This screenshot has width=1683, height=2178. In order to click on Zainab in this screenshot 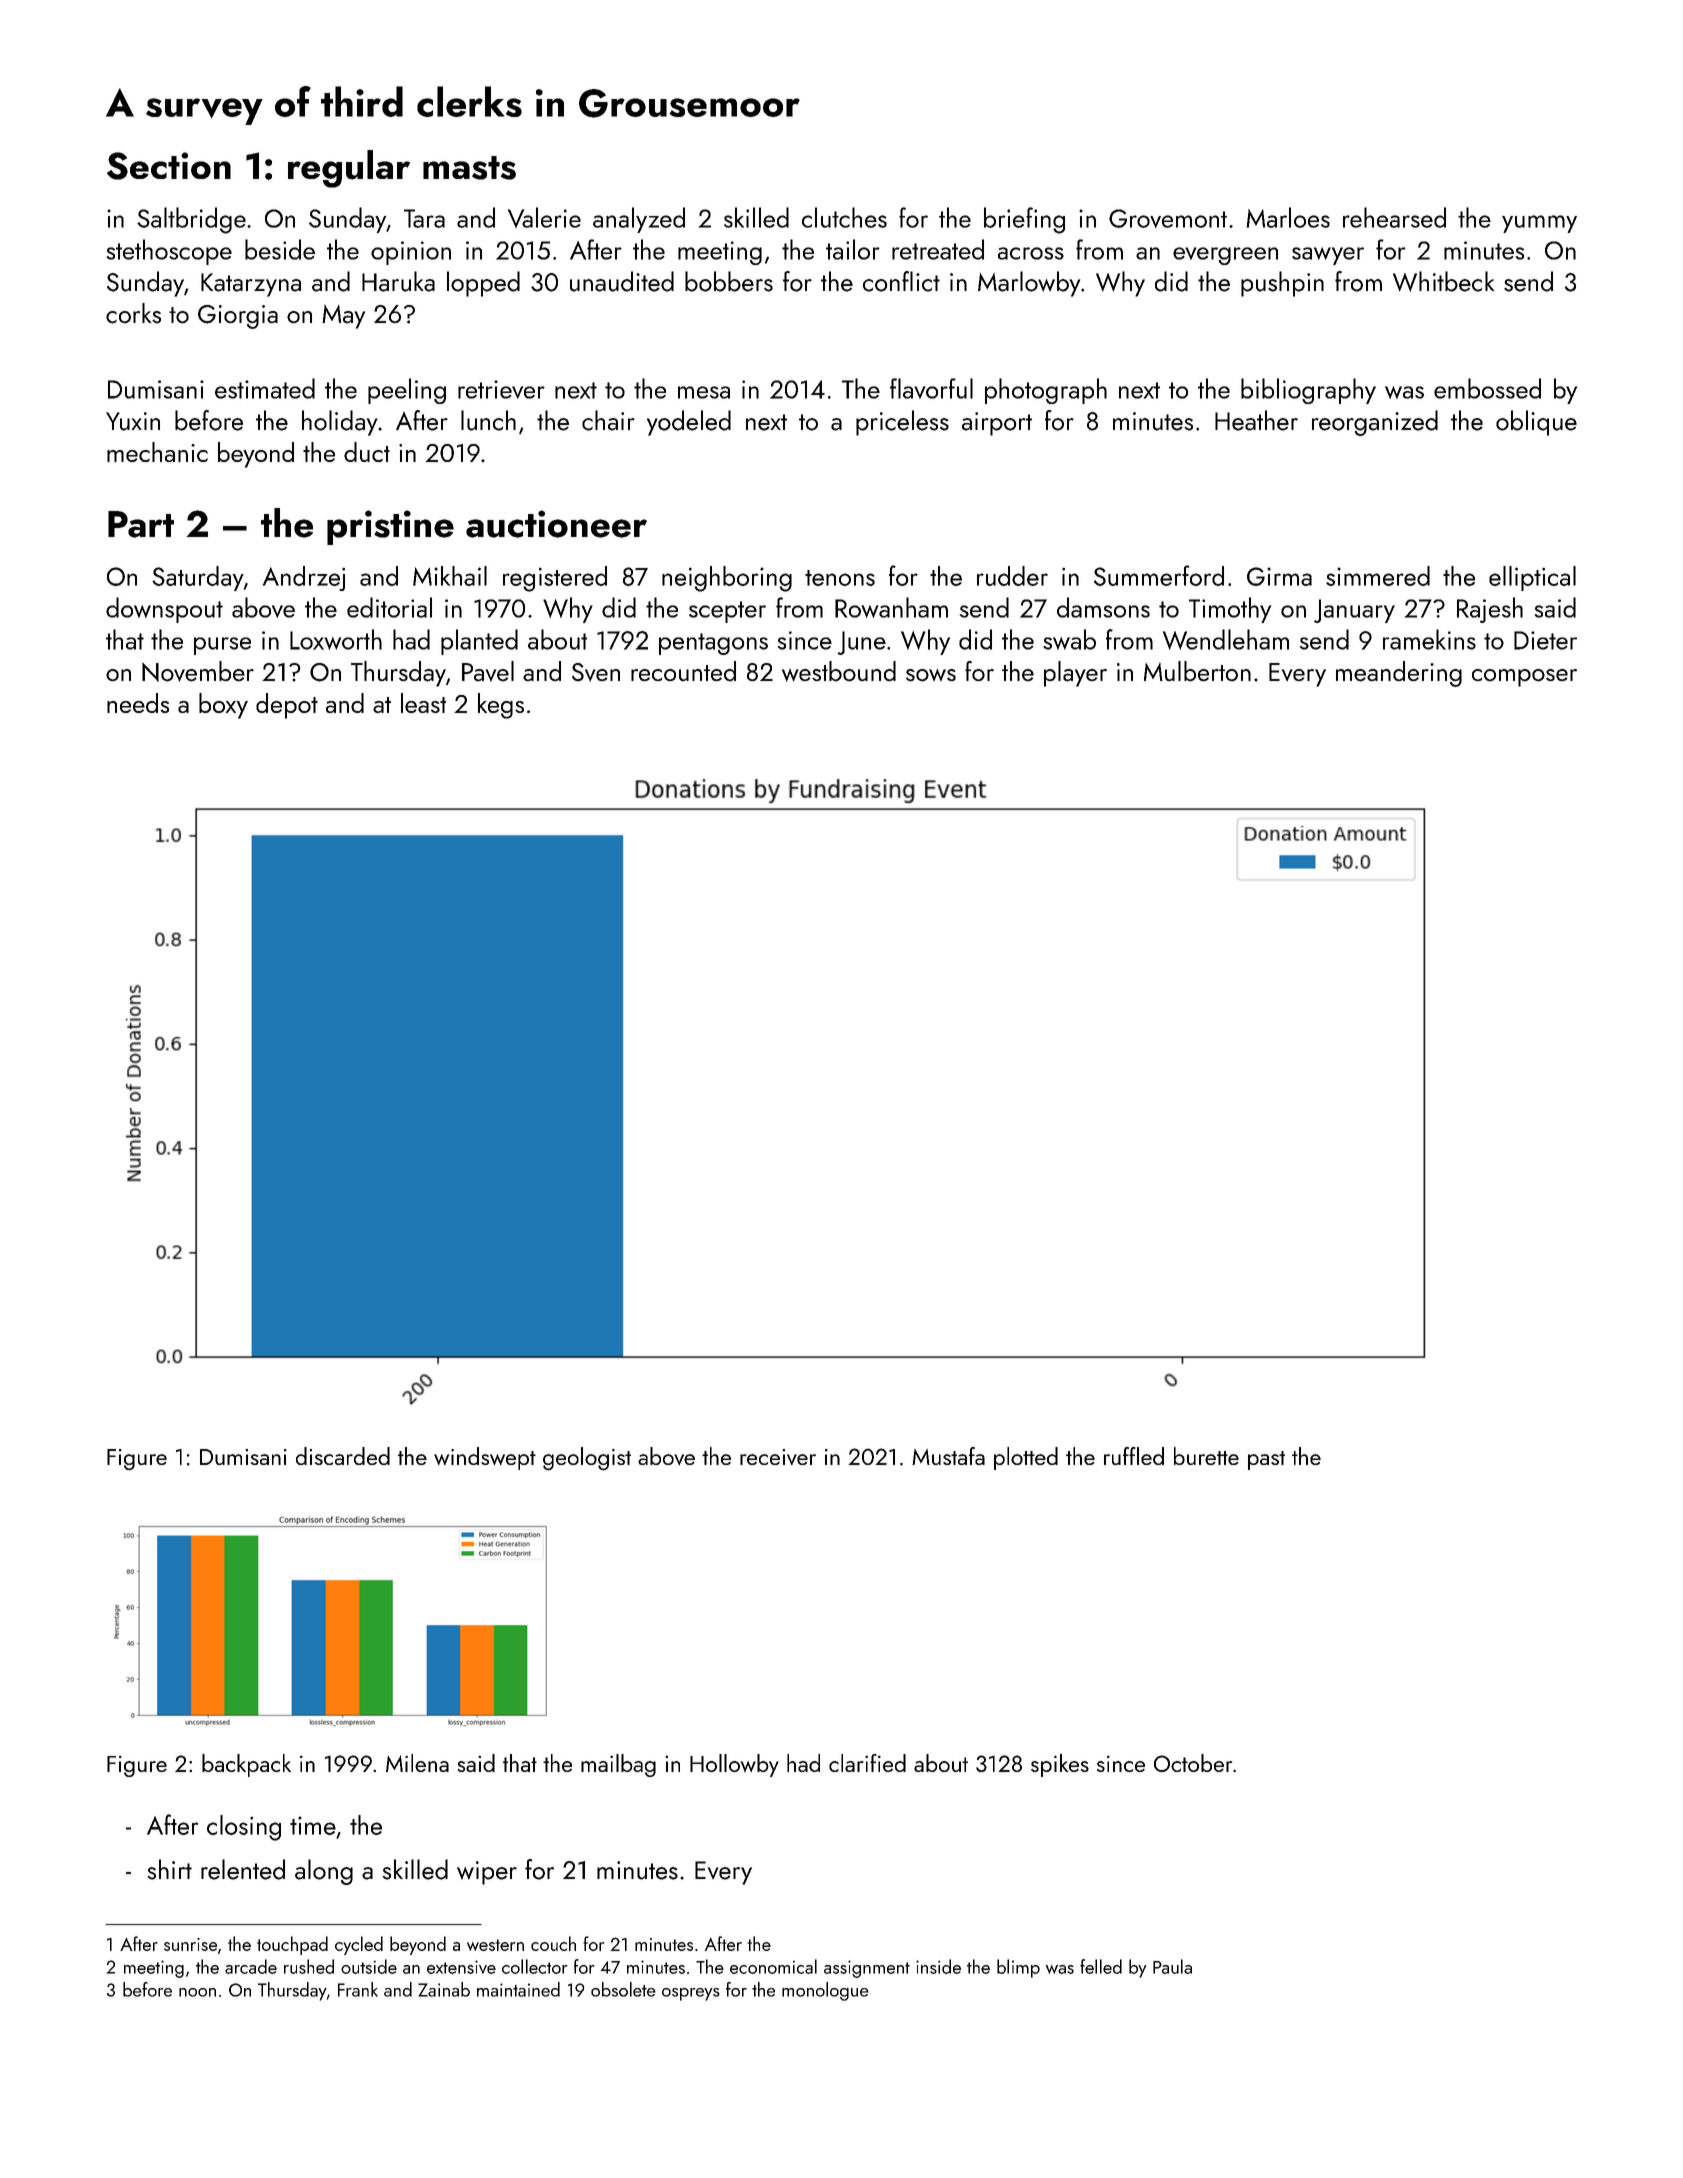, I will do `click(444, 1989)`.
